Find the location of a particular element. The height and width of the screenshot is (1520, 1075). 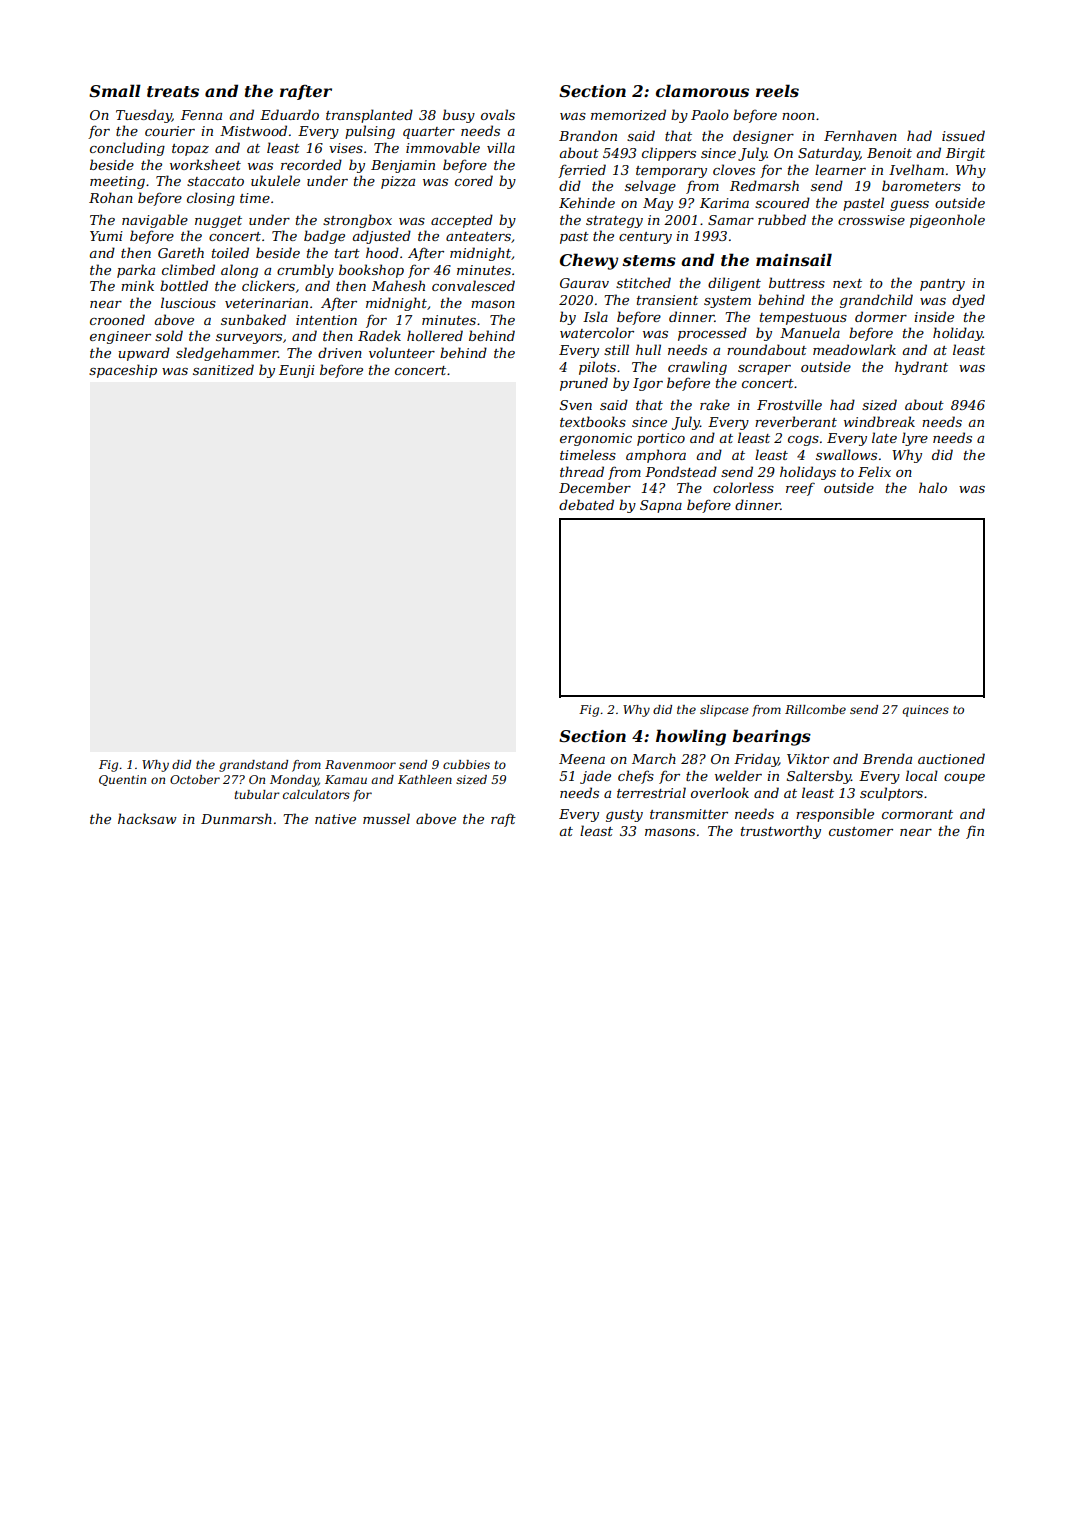

grandstand is located at coordinates (253, 766).
